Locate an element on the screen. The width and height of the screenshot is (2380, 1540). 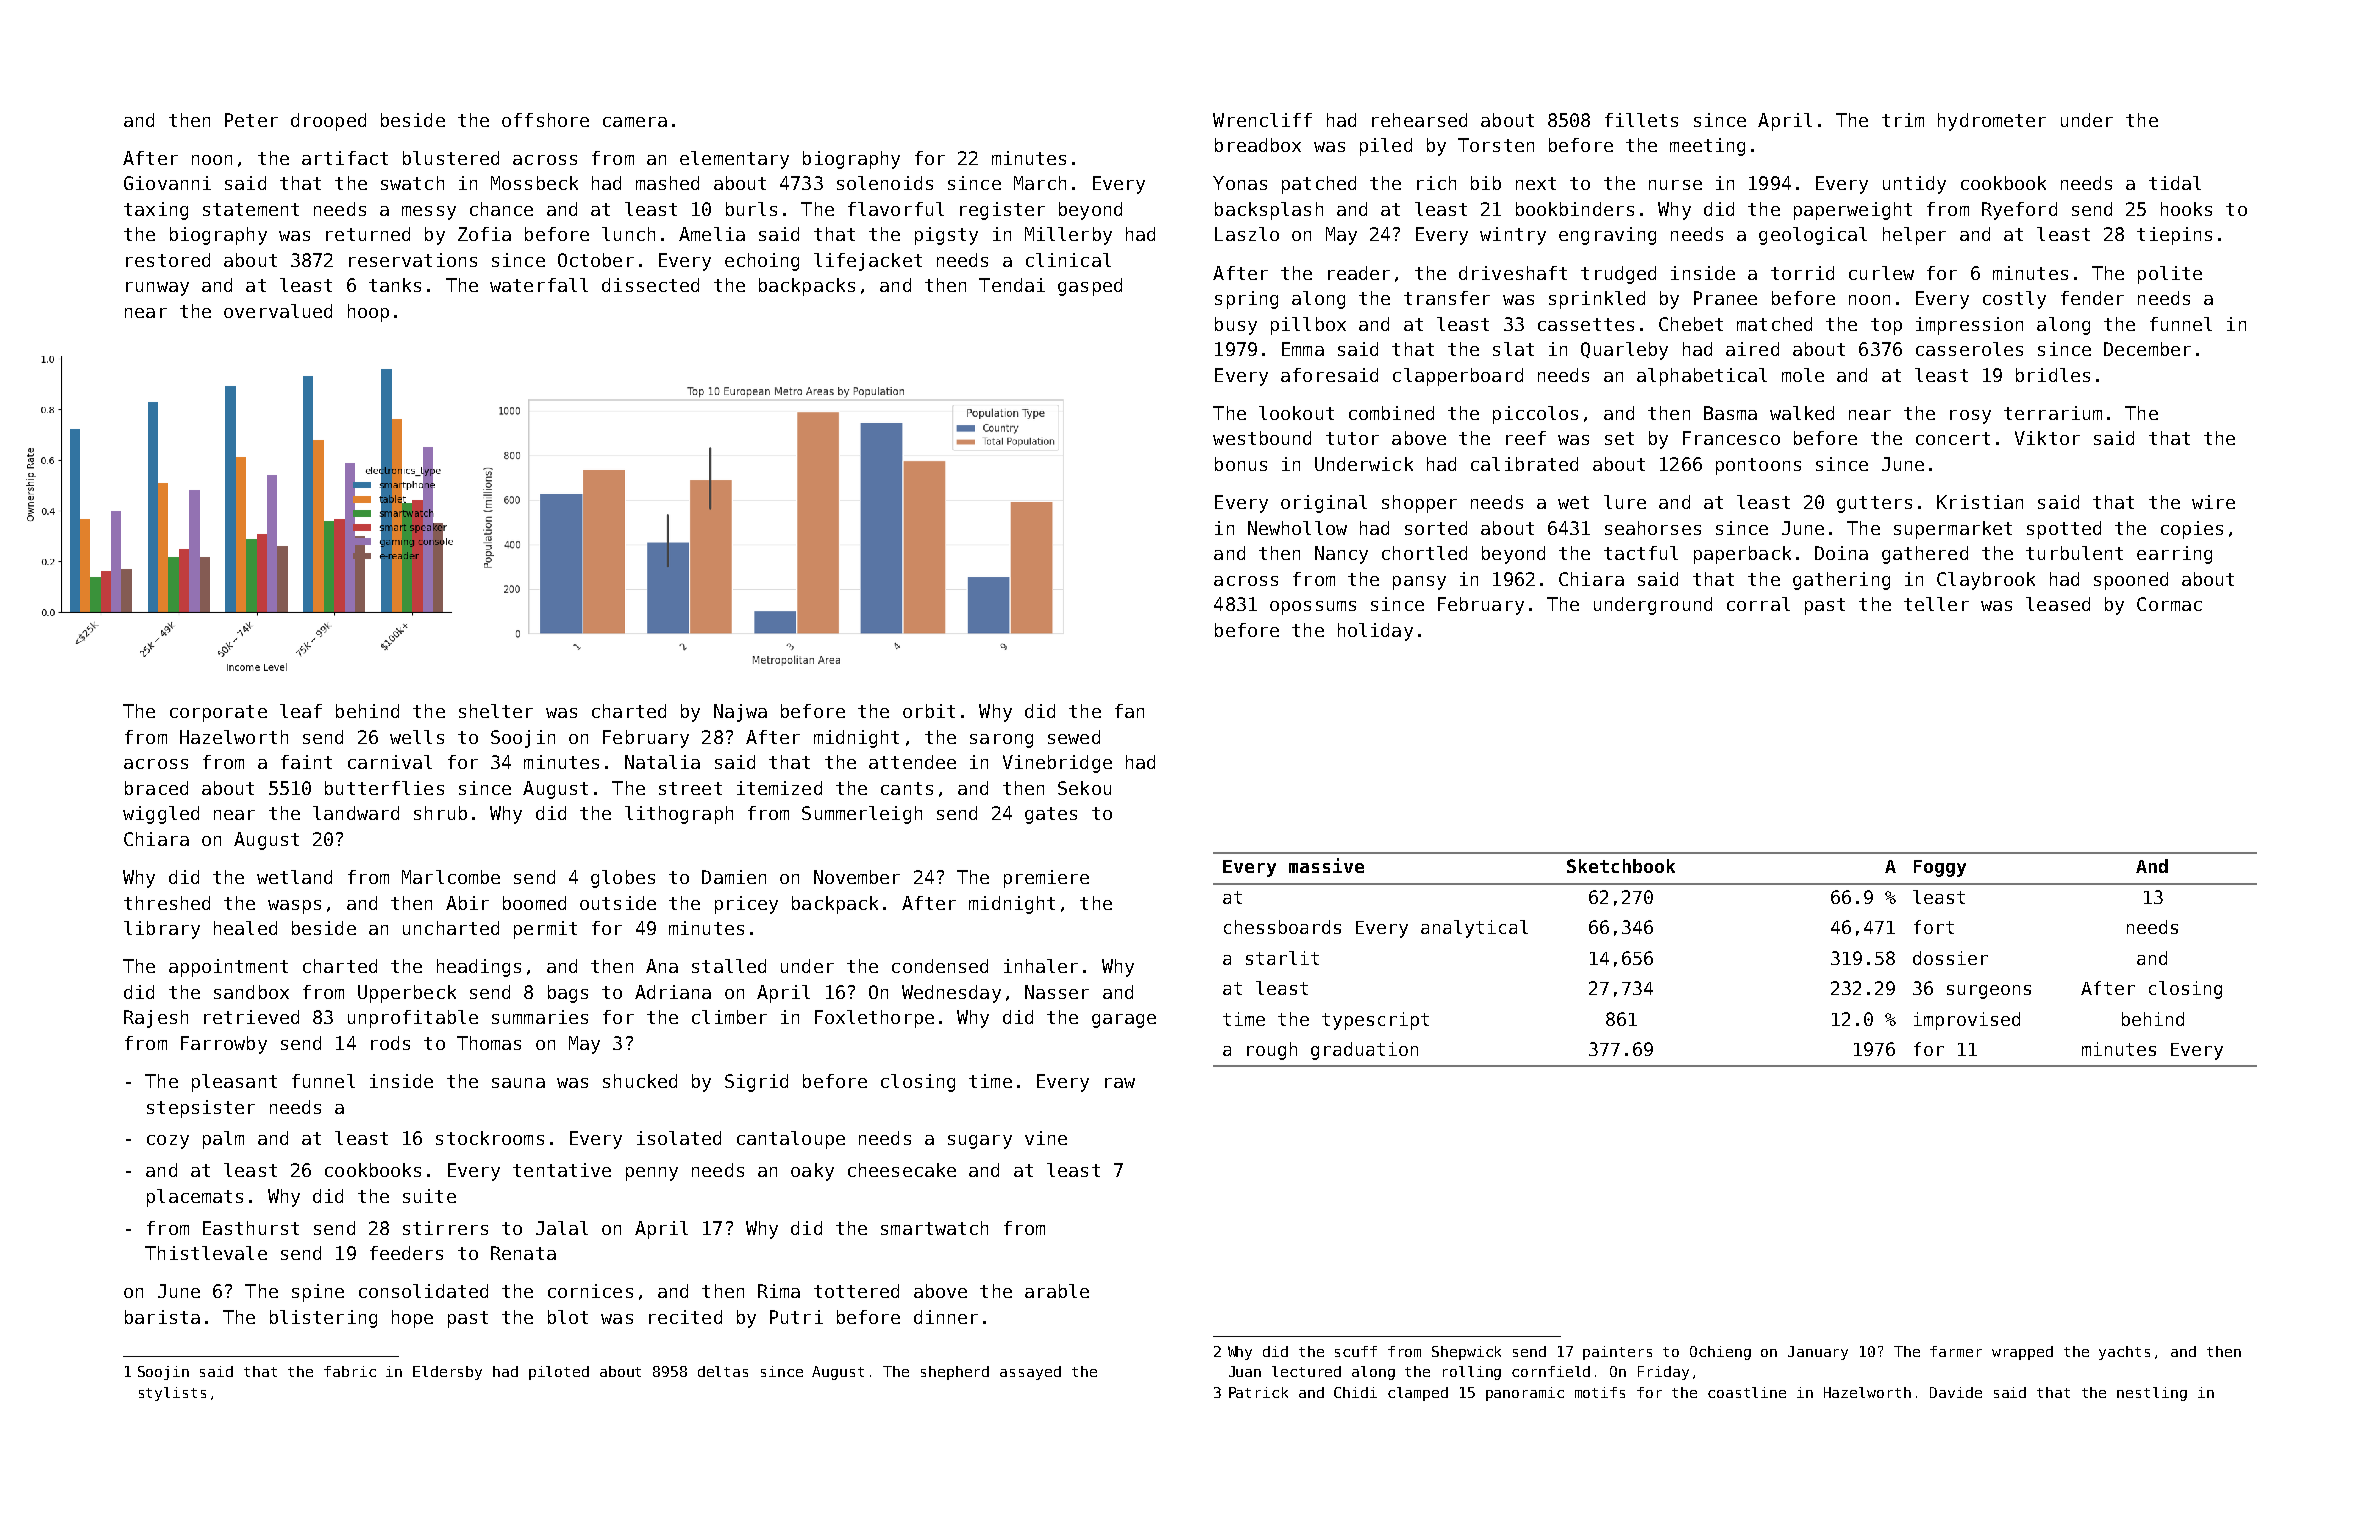
bonus is located at coordinates (1241, 464).
